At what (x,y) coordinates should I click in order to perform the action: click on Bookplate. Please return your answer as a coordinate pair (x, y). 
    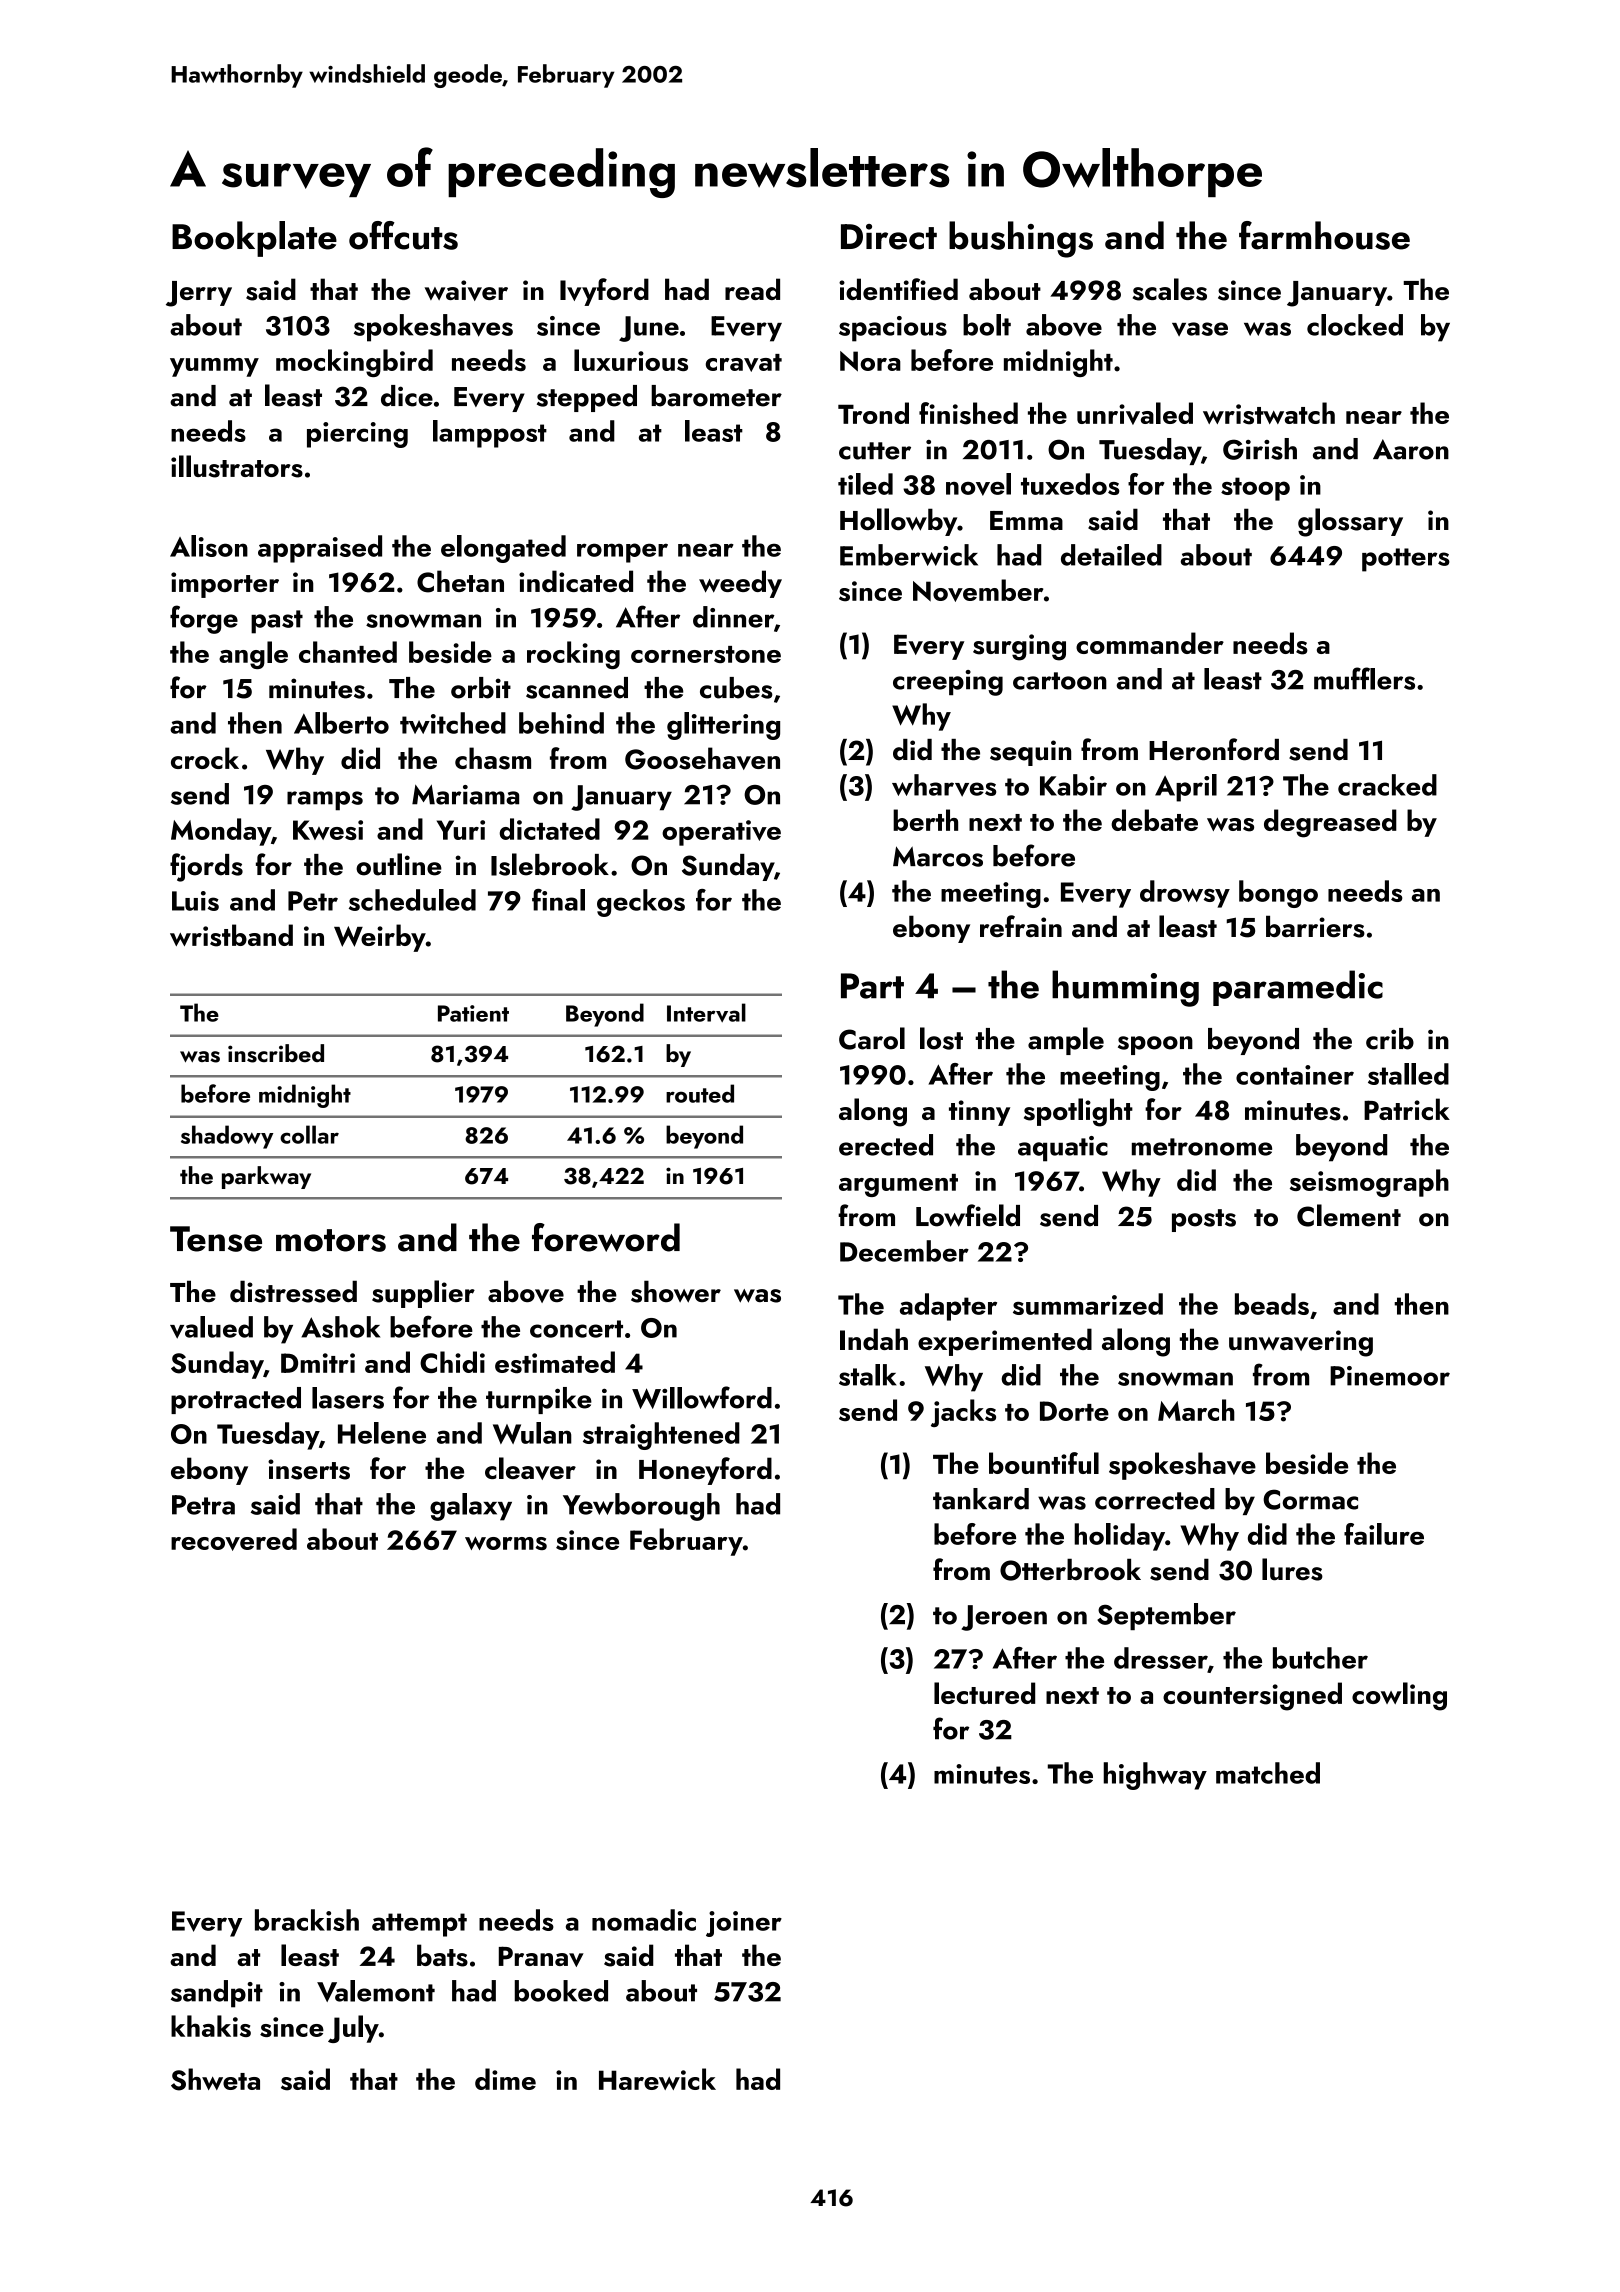
    Looking at the image, I should click on (254, 239).
